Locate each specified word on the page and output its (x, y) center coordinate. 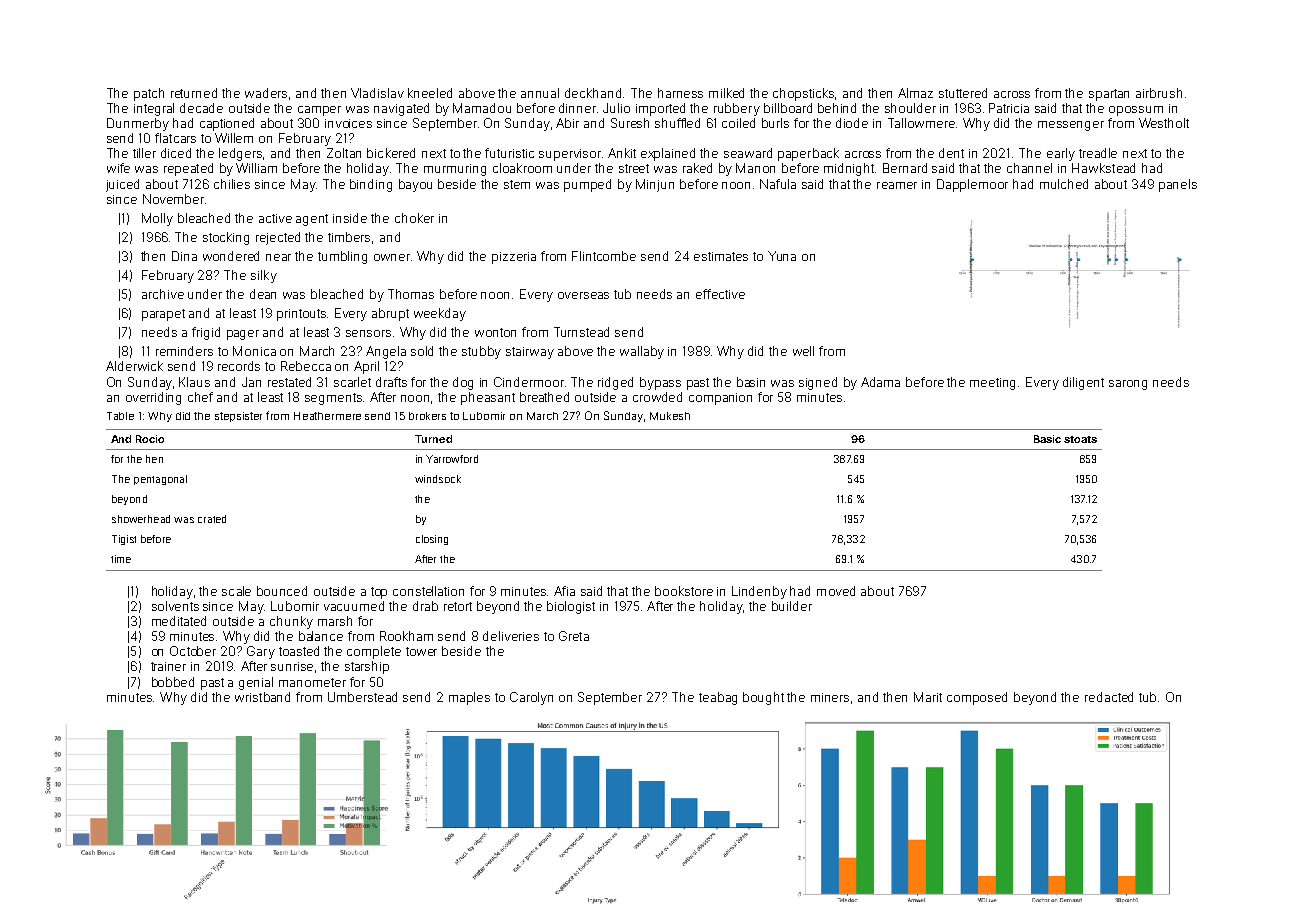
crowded (657, 397)
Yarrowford (452, 459)
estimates (721, 256)
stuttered (963, 93)
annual (540, 93)
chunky (291, 622)
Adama (880, 382)
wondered (231, 256)
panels (1178, 185)
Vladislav (377, 93)
